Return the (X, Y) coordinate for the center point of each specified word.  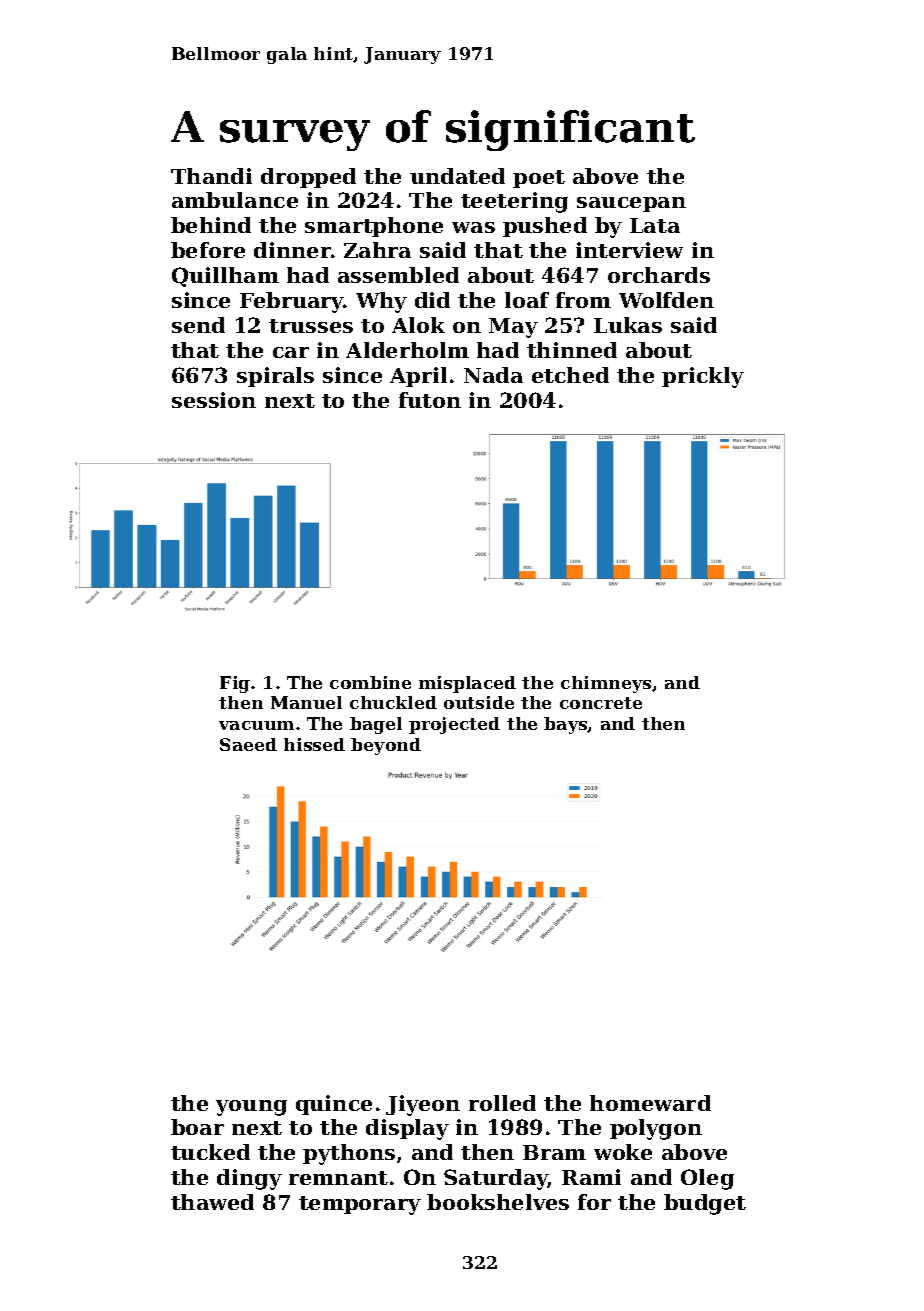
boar (197, 1127)
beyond (386, 746)
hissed (314, 744)
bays (566, 725)
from (583, 300)
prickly (703, 377)
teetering (514, 202)
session (214, 400)
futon (430, 400)
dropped (308, 178)
